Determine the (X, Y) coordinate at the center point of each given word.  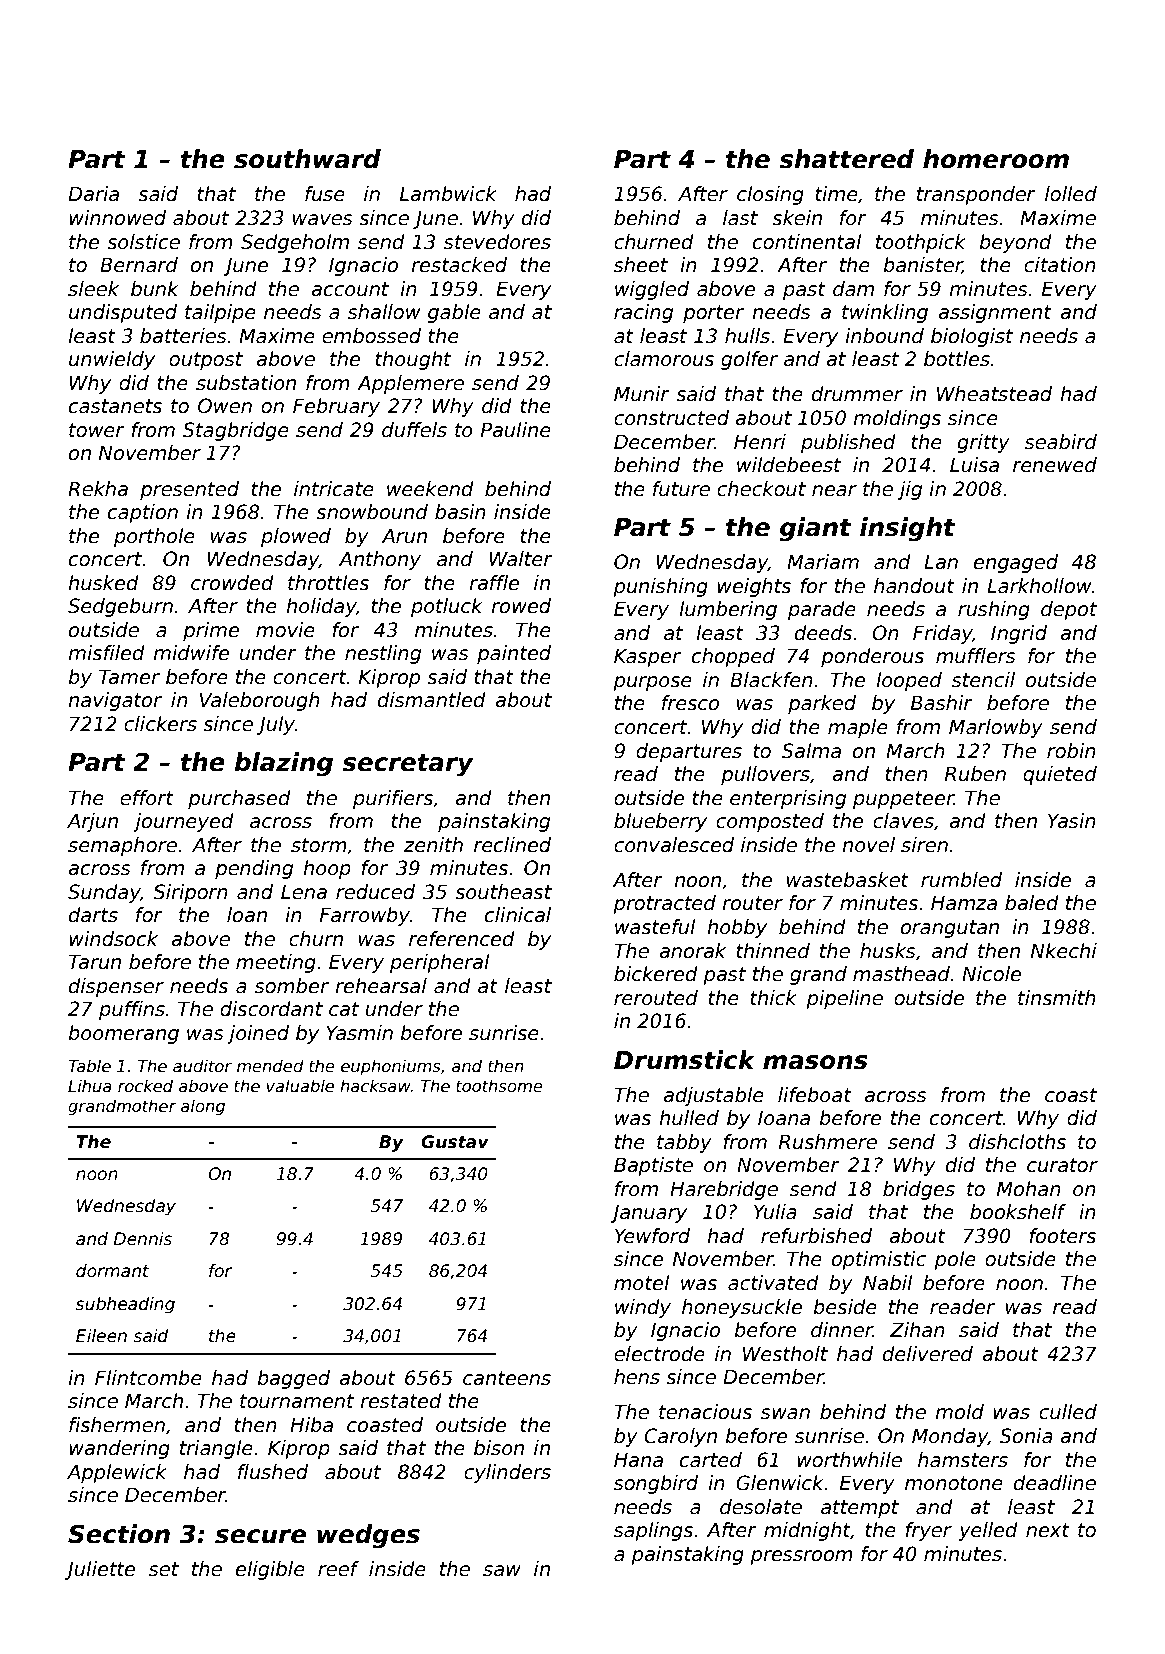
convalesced (674, 845)
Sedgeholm (295, 243)
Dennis (143, 1239)
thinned (773, 951)
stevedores (497, 242)
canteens (507, 1378)
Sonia (1026, 1436)
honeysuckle (742, 1308)
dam (853, 289)
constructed (671, 418)
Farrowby (365, 916)
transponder (976, 195)
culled (1068, 1412)
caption (143, 513)
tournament (297, 1401)
